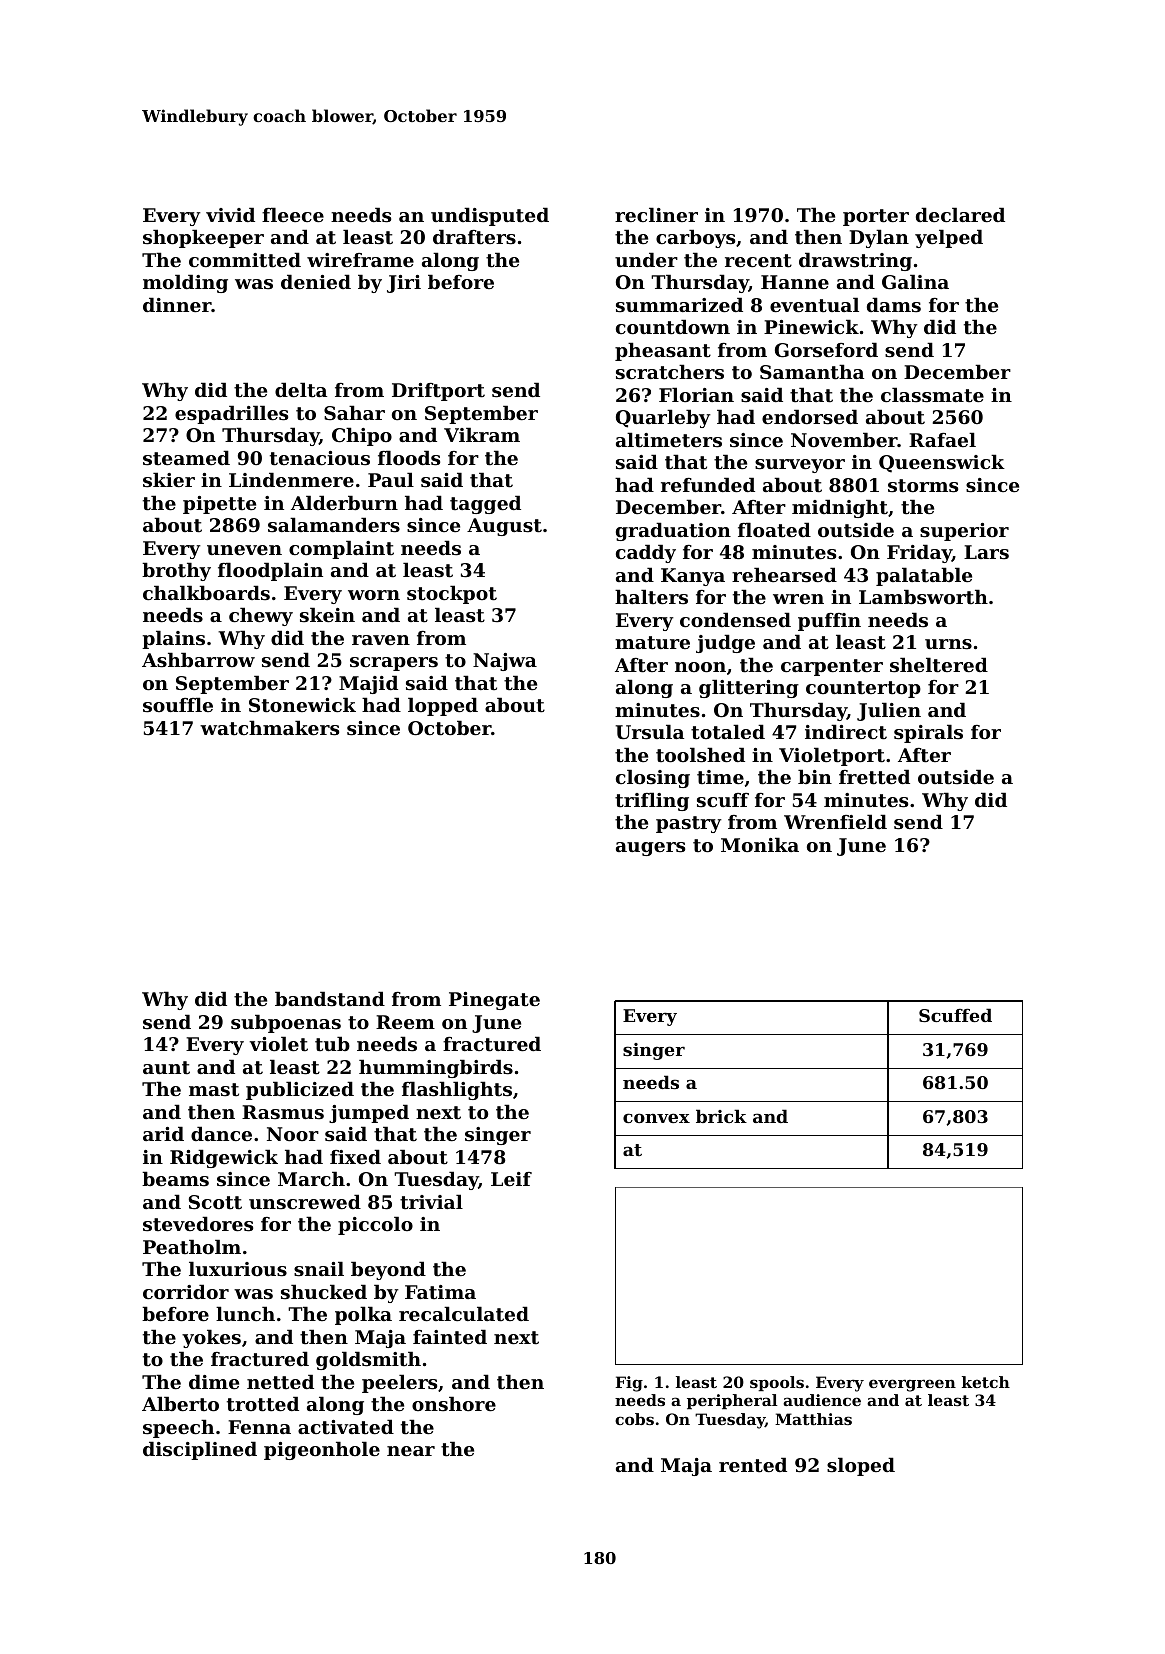 The height and width of the screenshot is (1654, 1165). I want to click on Najwa, so click(505, 662).
